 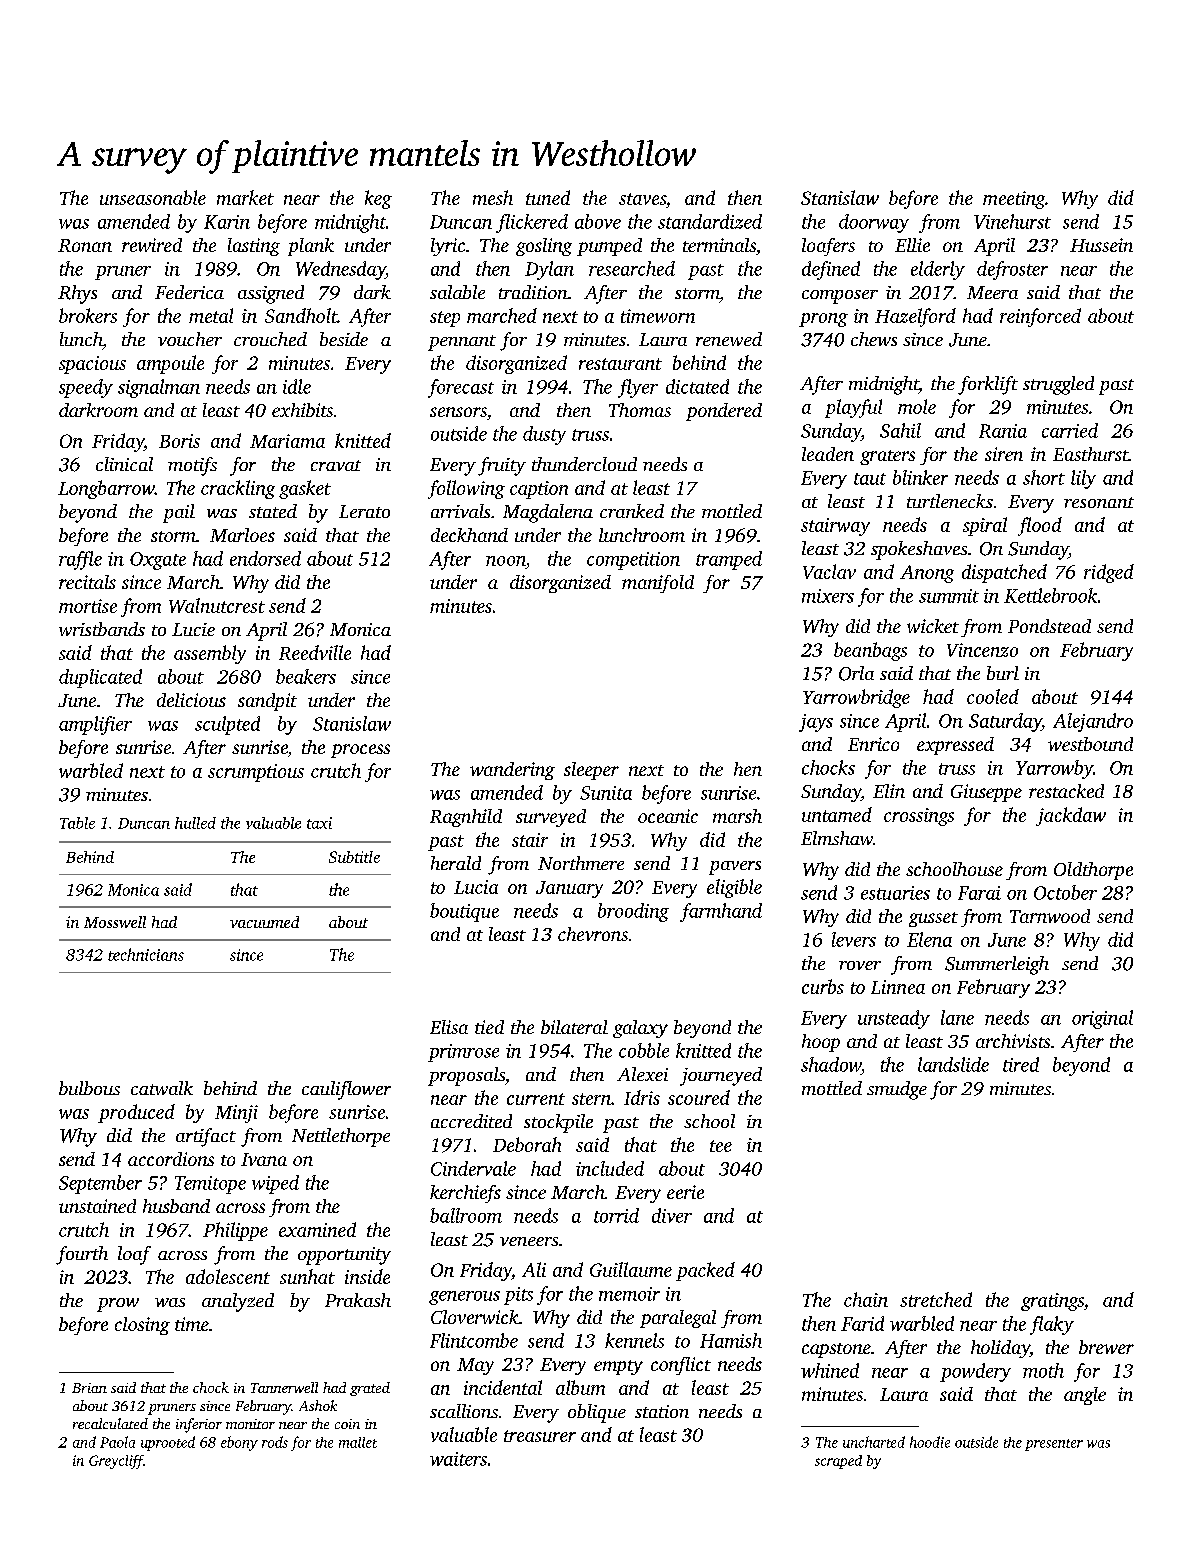 What do you see at coordinates (449, 1027) in the image?
I see `Elisa` at bounding box center [449, 1027].
